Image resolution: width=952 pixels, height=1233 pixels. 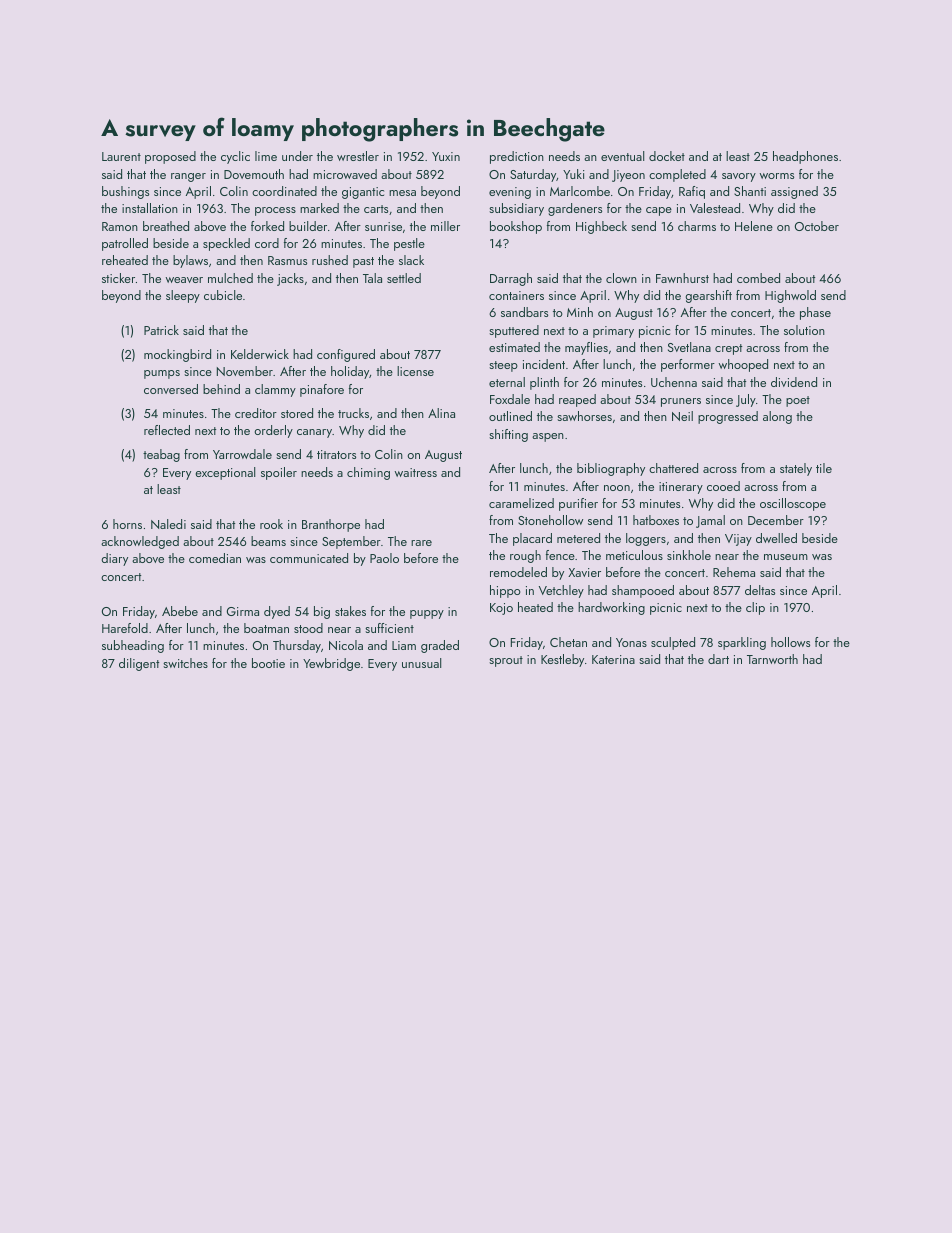 I want to click on combed, so click(x=758, y=278).
